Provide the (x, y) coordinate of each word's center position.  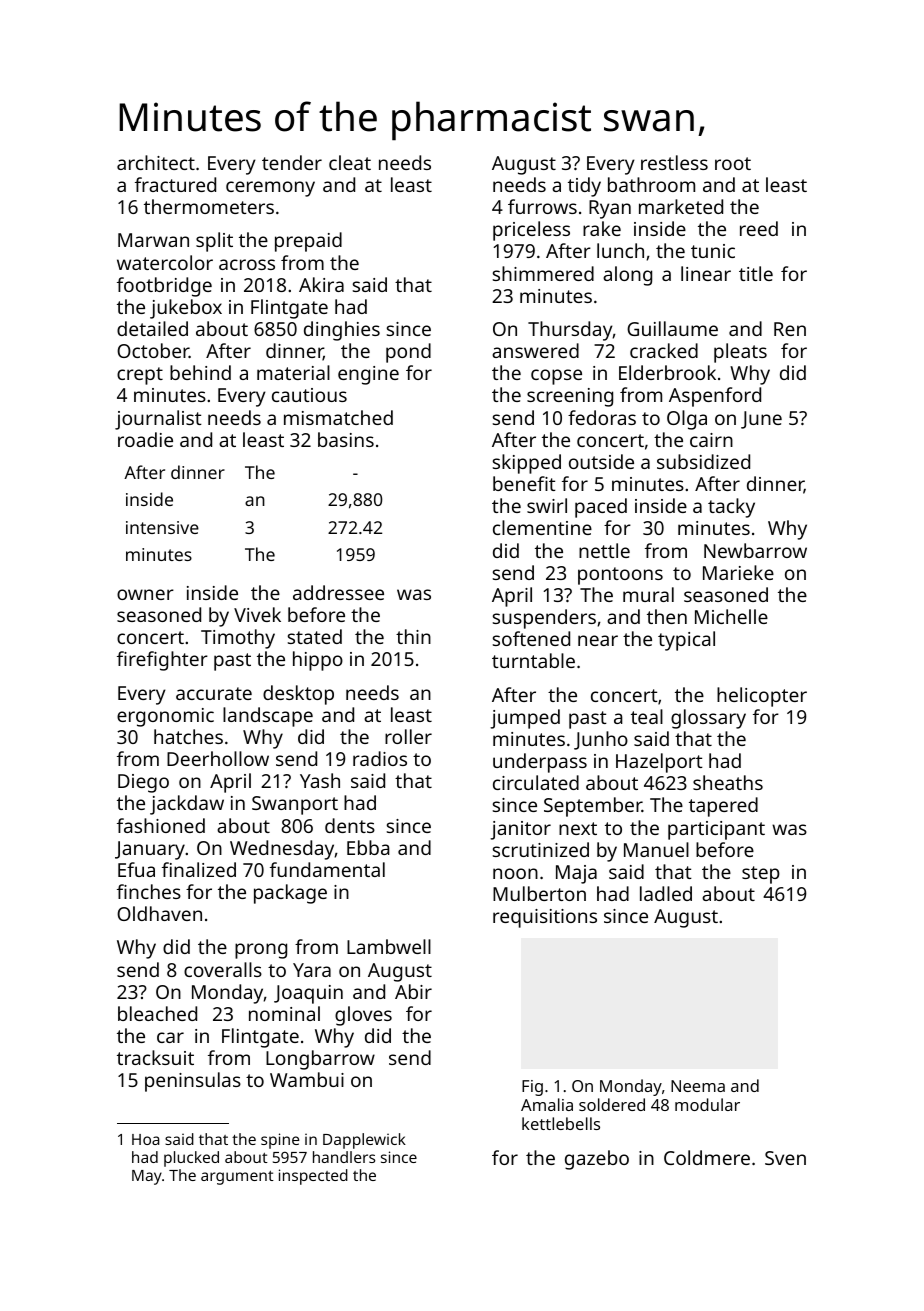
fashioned (161, 825)
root (733, 163)
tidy (584, 187)
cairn (711, 440)
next (578, 828)
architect (156, 162)
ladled (666, 893)
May (147, 1177)
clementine (542, 527)
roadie (145, 439)
